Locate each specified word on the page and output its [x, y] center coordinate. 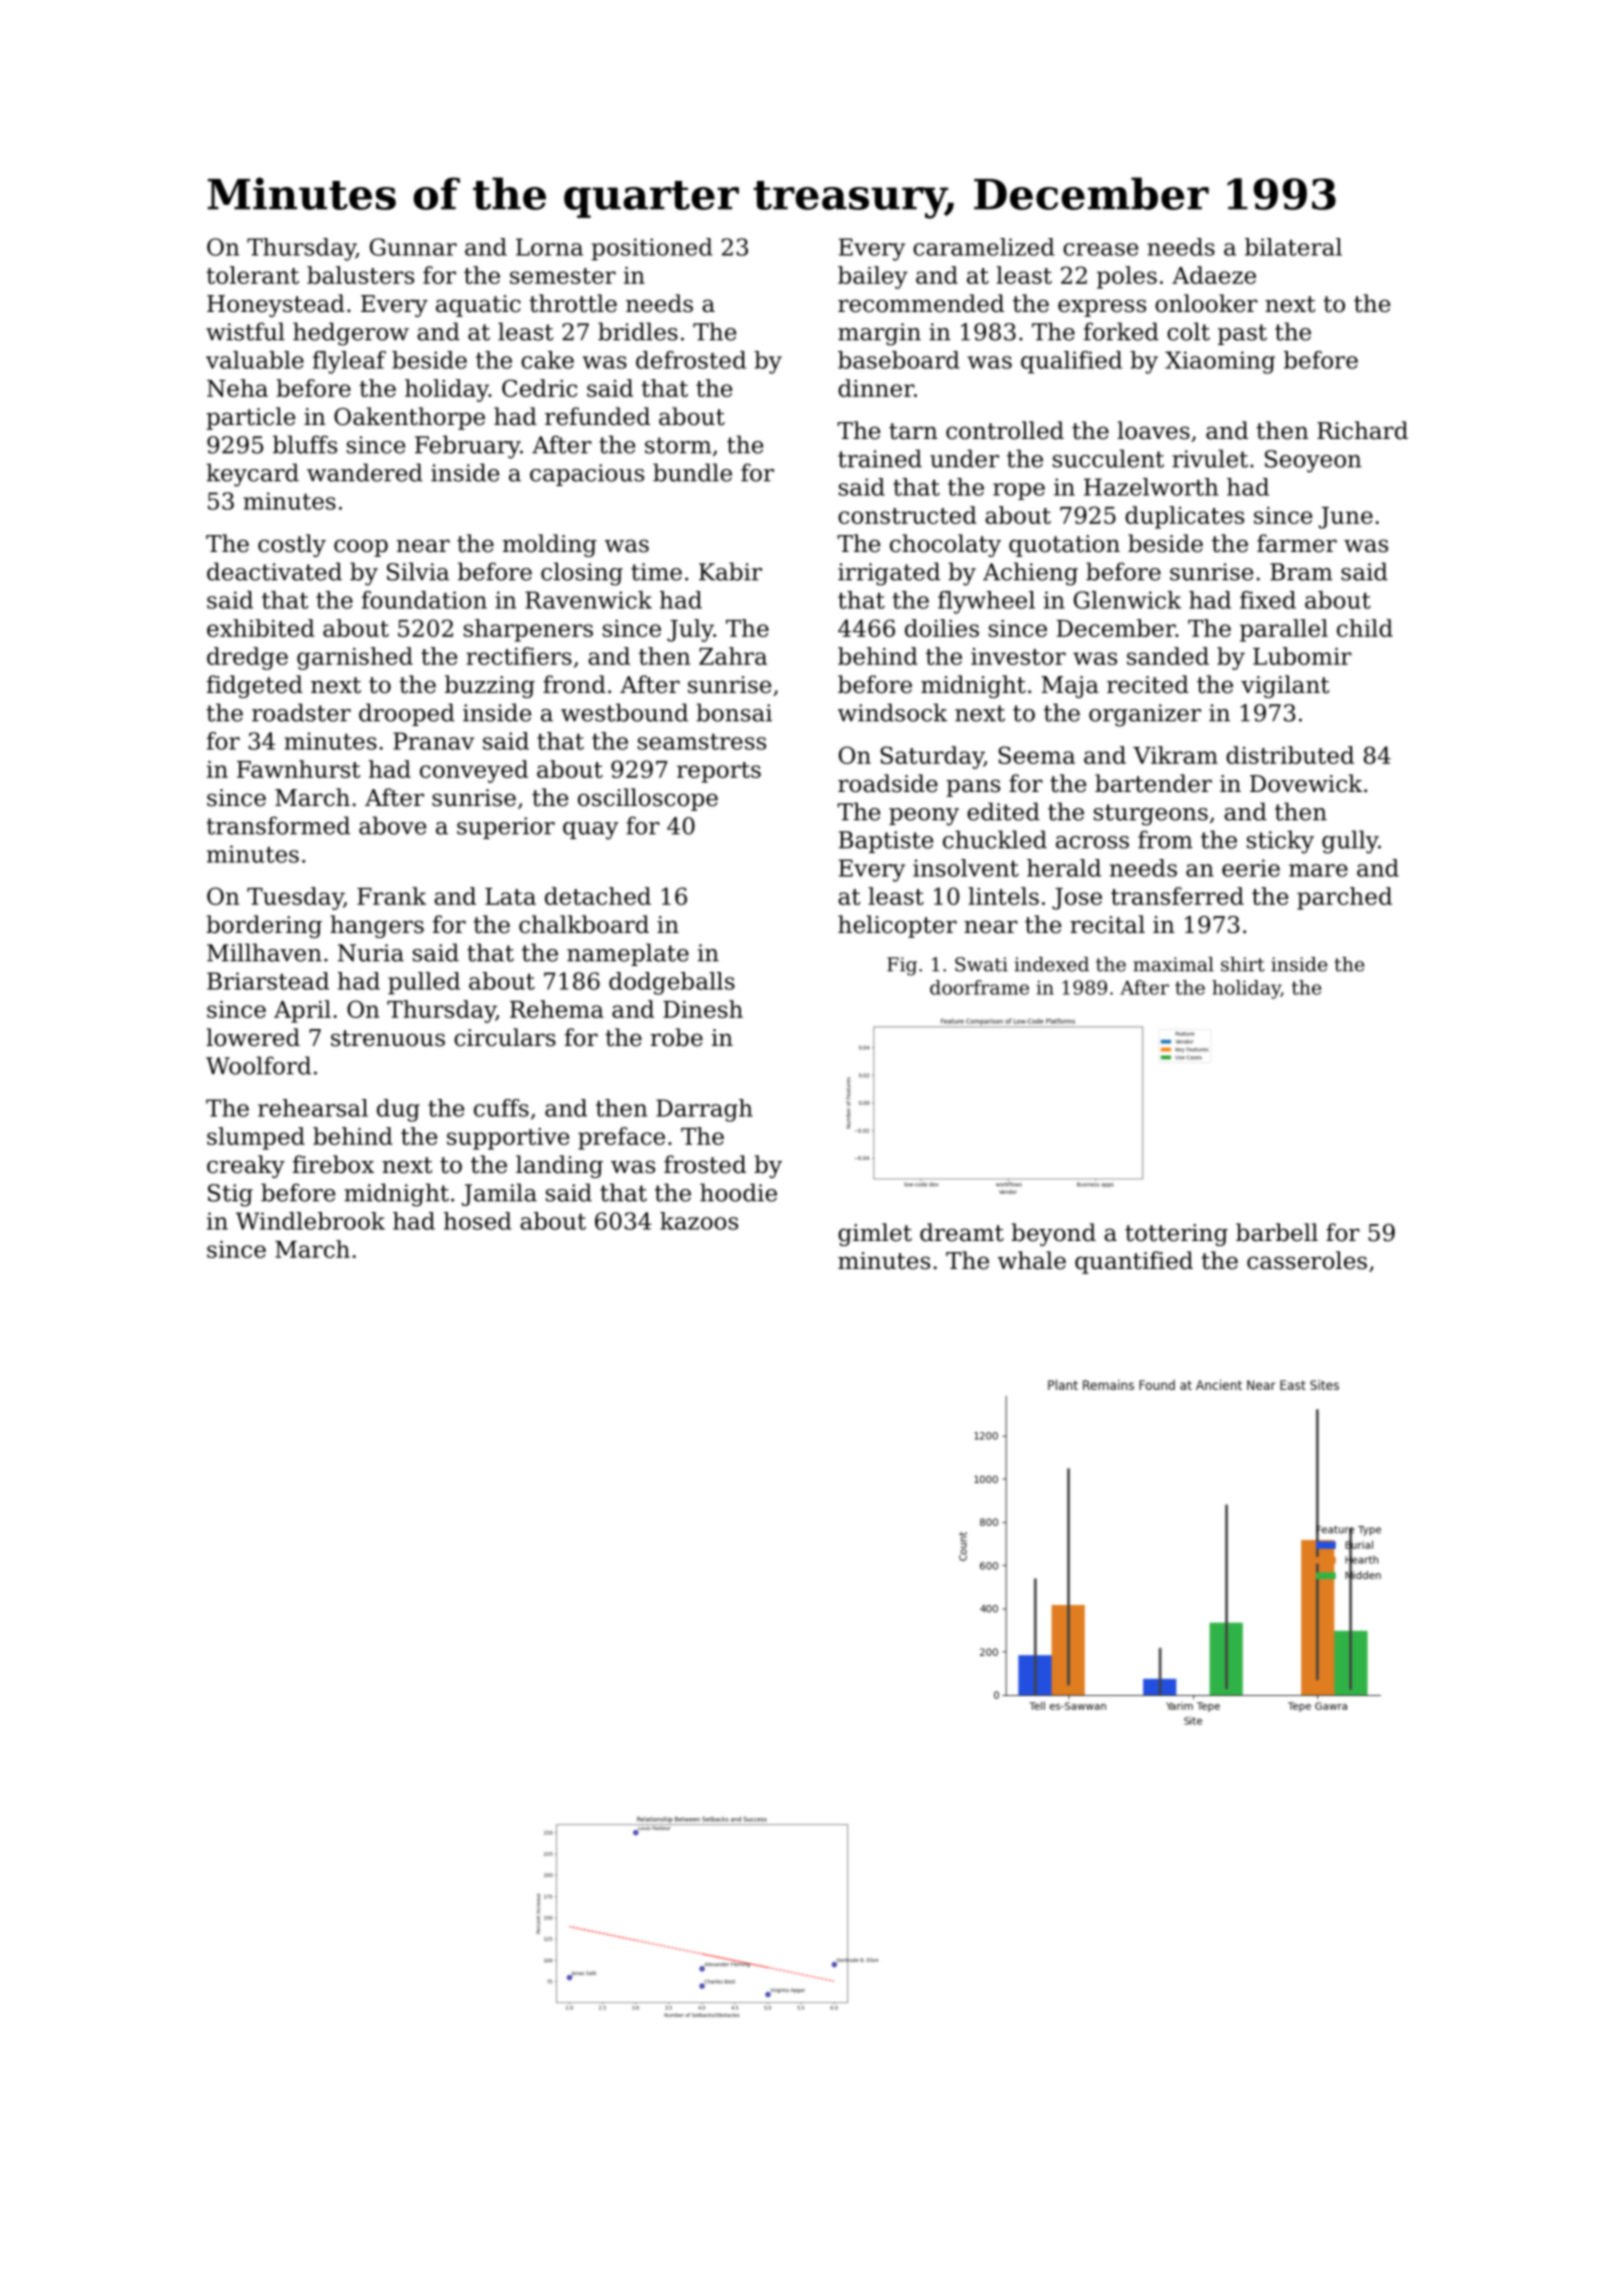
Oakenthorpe [409, 418]
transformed [278, 825]
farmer [1297, 543]
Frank [391, 896]
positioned [652, 249]
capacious [587, 475]
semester [563, 276]
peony [924, 817]
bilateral [1293, 247]
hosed [478, 1221]
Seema [1036, 755]
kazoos [699, 1221]
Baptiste [886, 842]
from [1165, 839]
